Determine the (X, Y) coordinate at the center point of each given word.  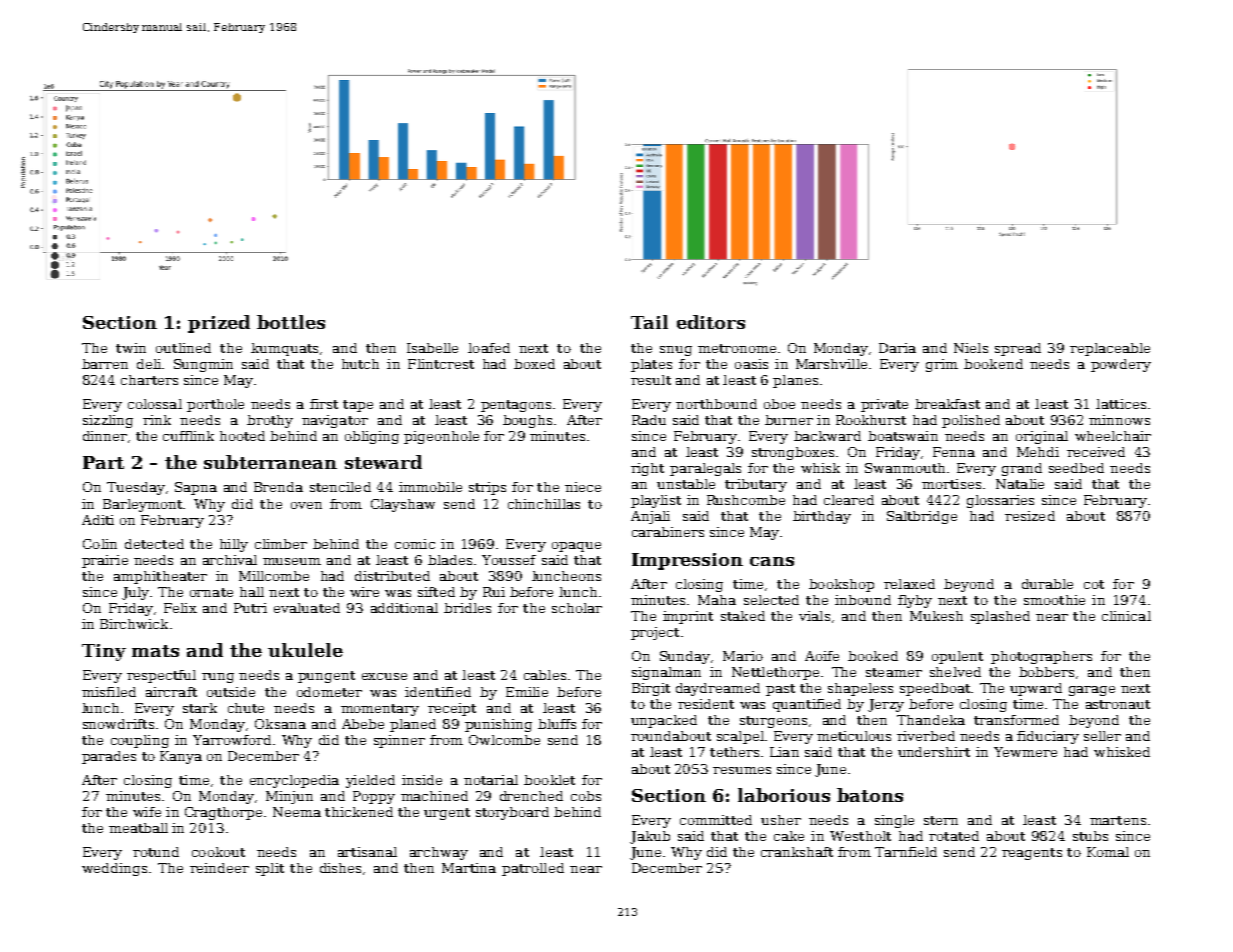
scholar (577, 608)
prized (219, 324)
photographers (1041, 657)
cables (545, 675)
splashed (1000, 617)
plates (651, 365)
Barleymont (142, 505)
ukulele (305, 650)
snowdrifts (118, 724)
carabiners (668, 532)
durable (1047, 584)
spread (1018, 349)
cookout (218, 852)
